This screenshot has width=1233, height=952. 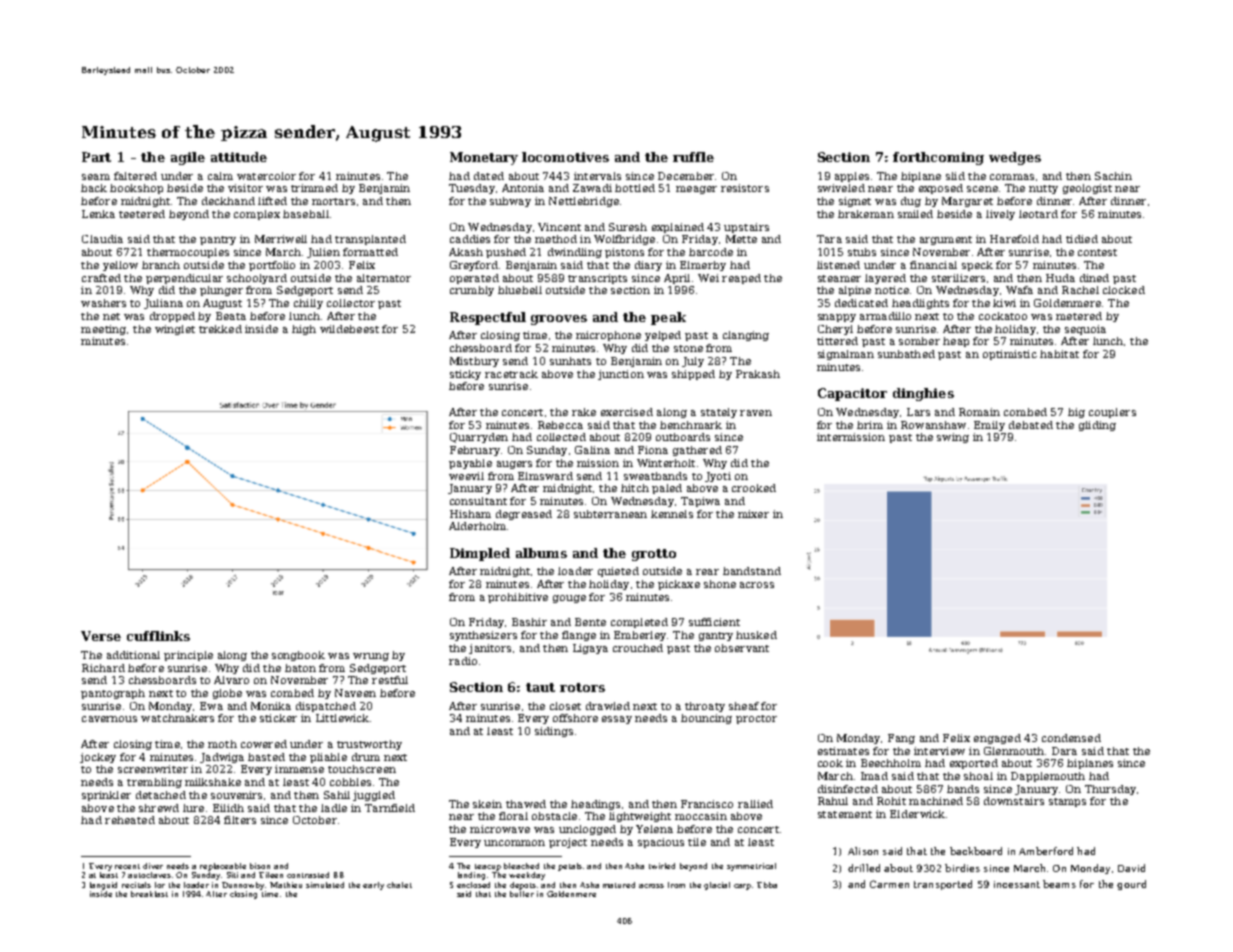 I want to click on Hisham, so click(x=470, y=514).
